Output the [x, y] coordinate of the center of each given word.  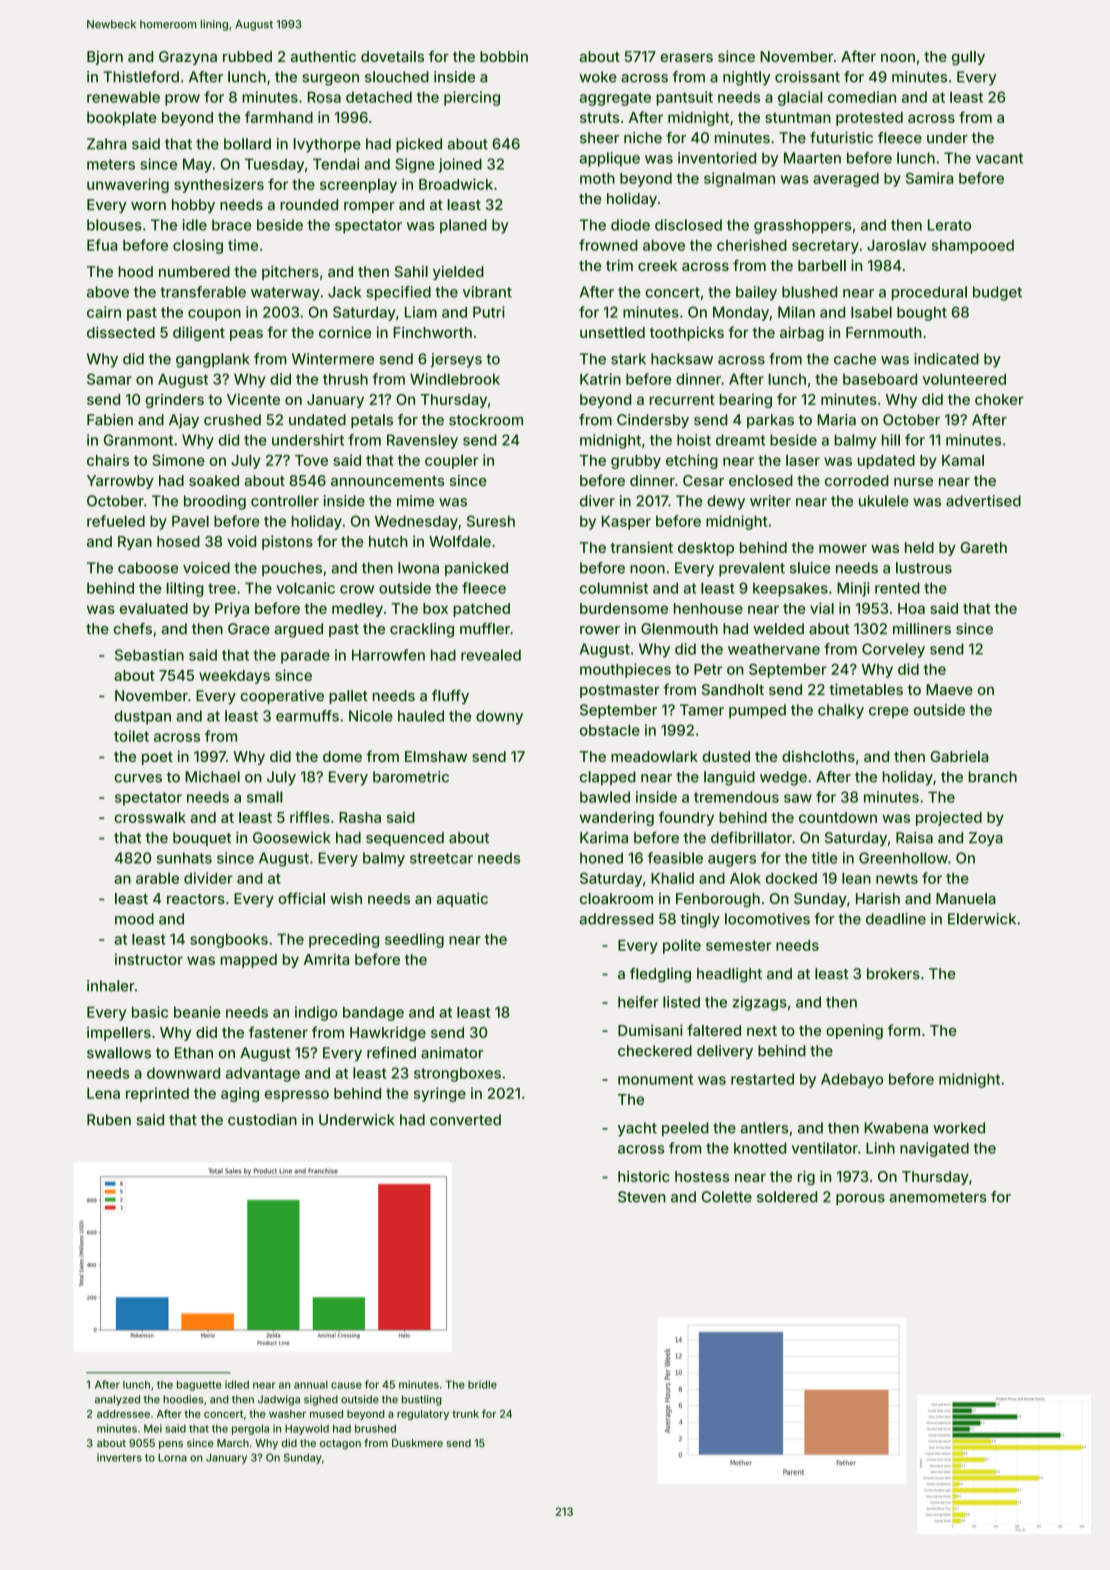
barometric [411, 777]
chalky [841, 711]
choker [999, 399]
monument [655, 1079]
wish [346, 898]
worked [959, 1128]
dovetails [392, 56]
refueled [116, 521]
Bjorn [105, 58]
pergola [250, 1429]
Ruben [109, 1120]
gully [968, 58]
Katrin [600, 379]
